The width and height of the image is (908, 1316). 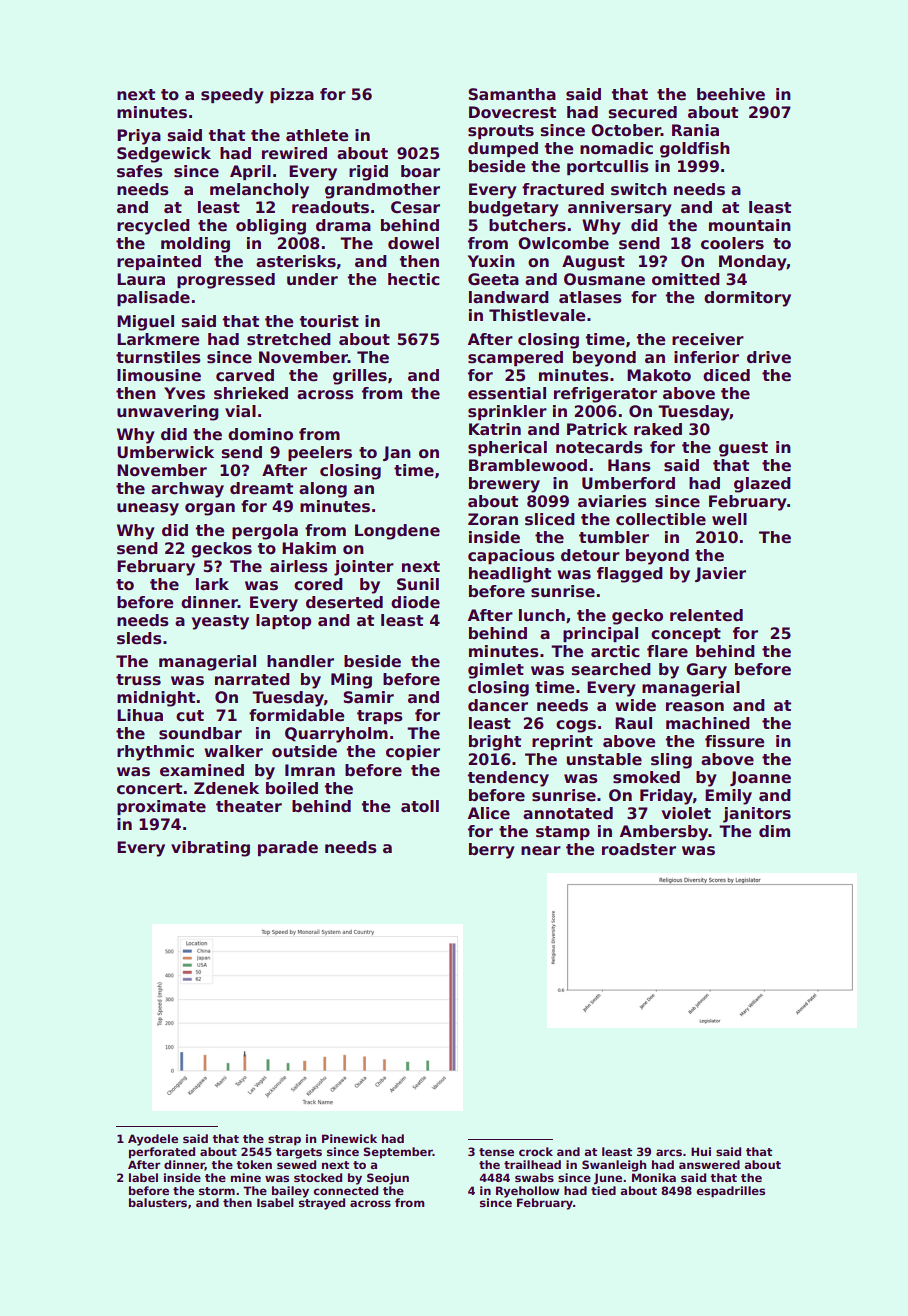 I want to click on Ryehollow, so click(x=527, y=1192).
